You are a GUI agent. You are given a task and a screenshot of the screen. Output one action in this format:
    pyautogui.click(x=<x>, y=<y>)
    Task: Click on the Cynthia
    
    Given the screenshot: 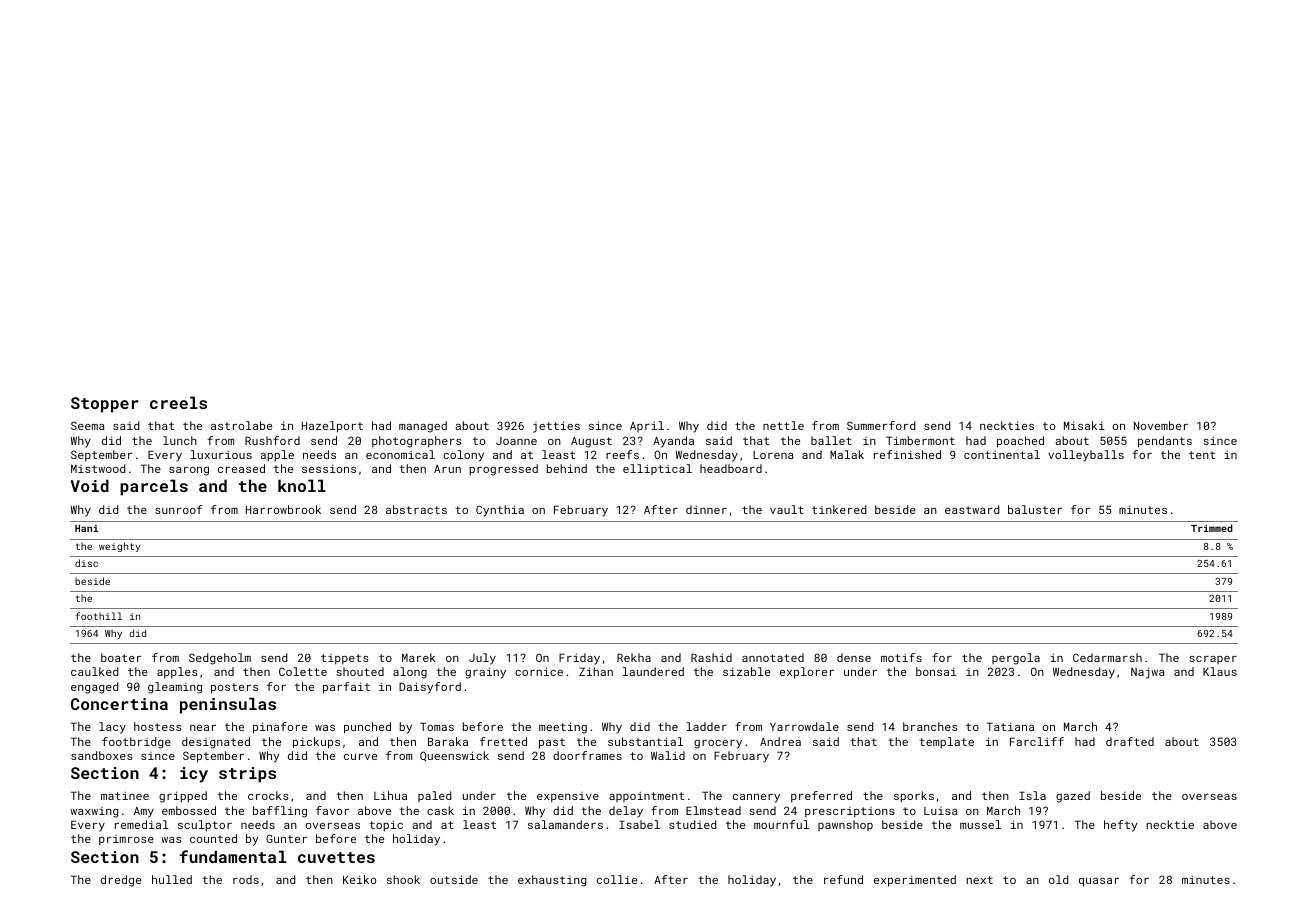 What is the action you would take?
    pyautogui.click(x=500, y=511)
